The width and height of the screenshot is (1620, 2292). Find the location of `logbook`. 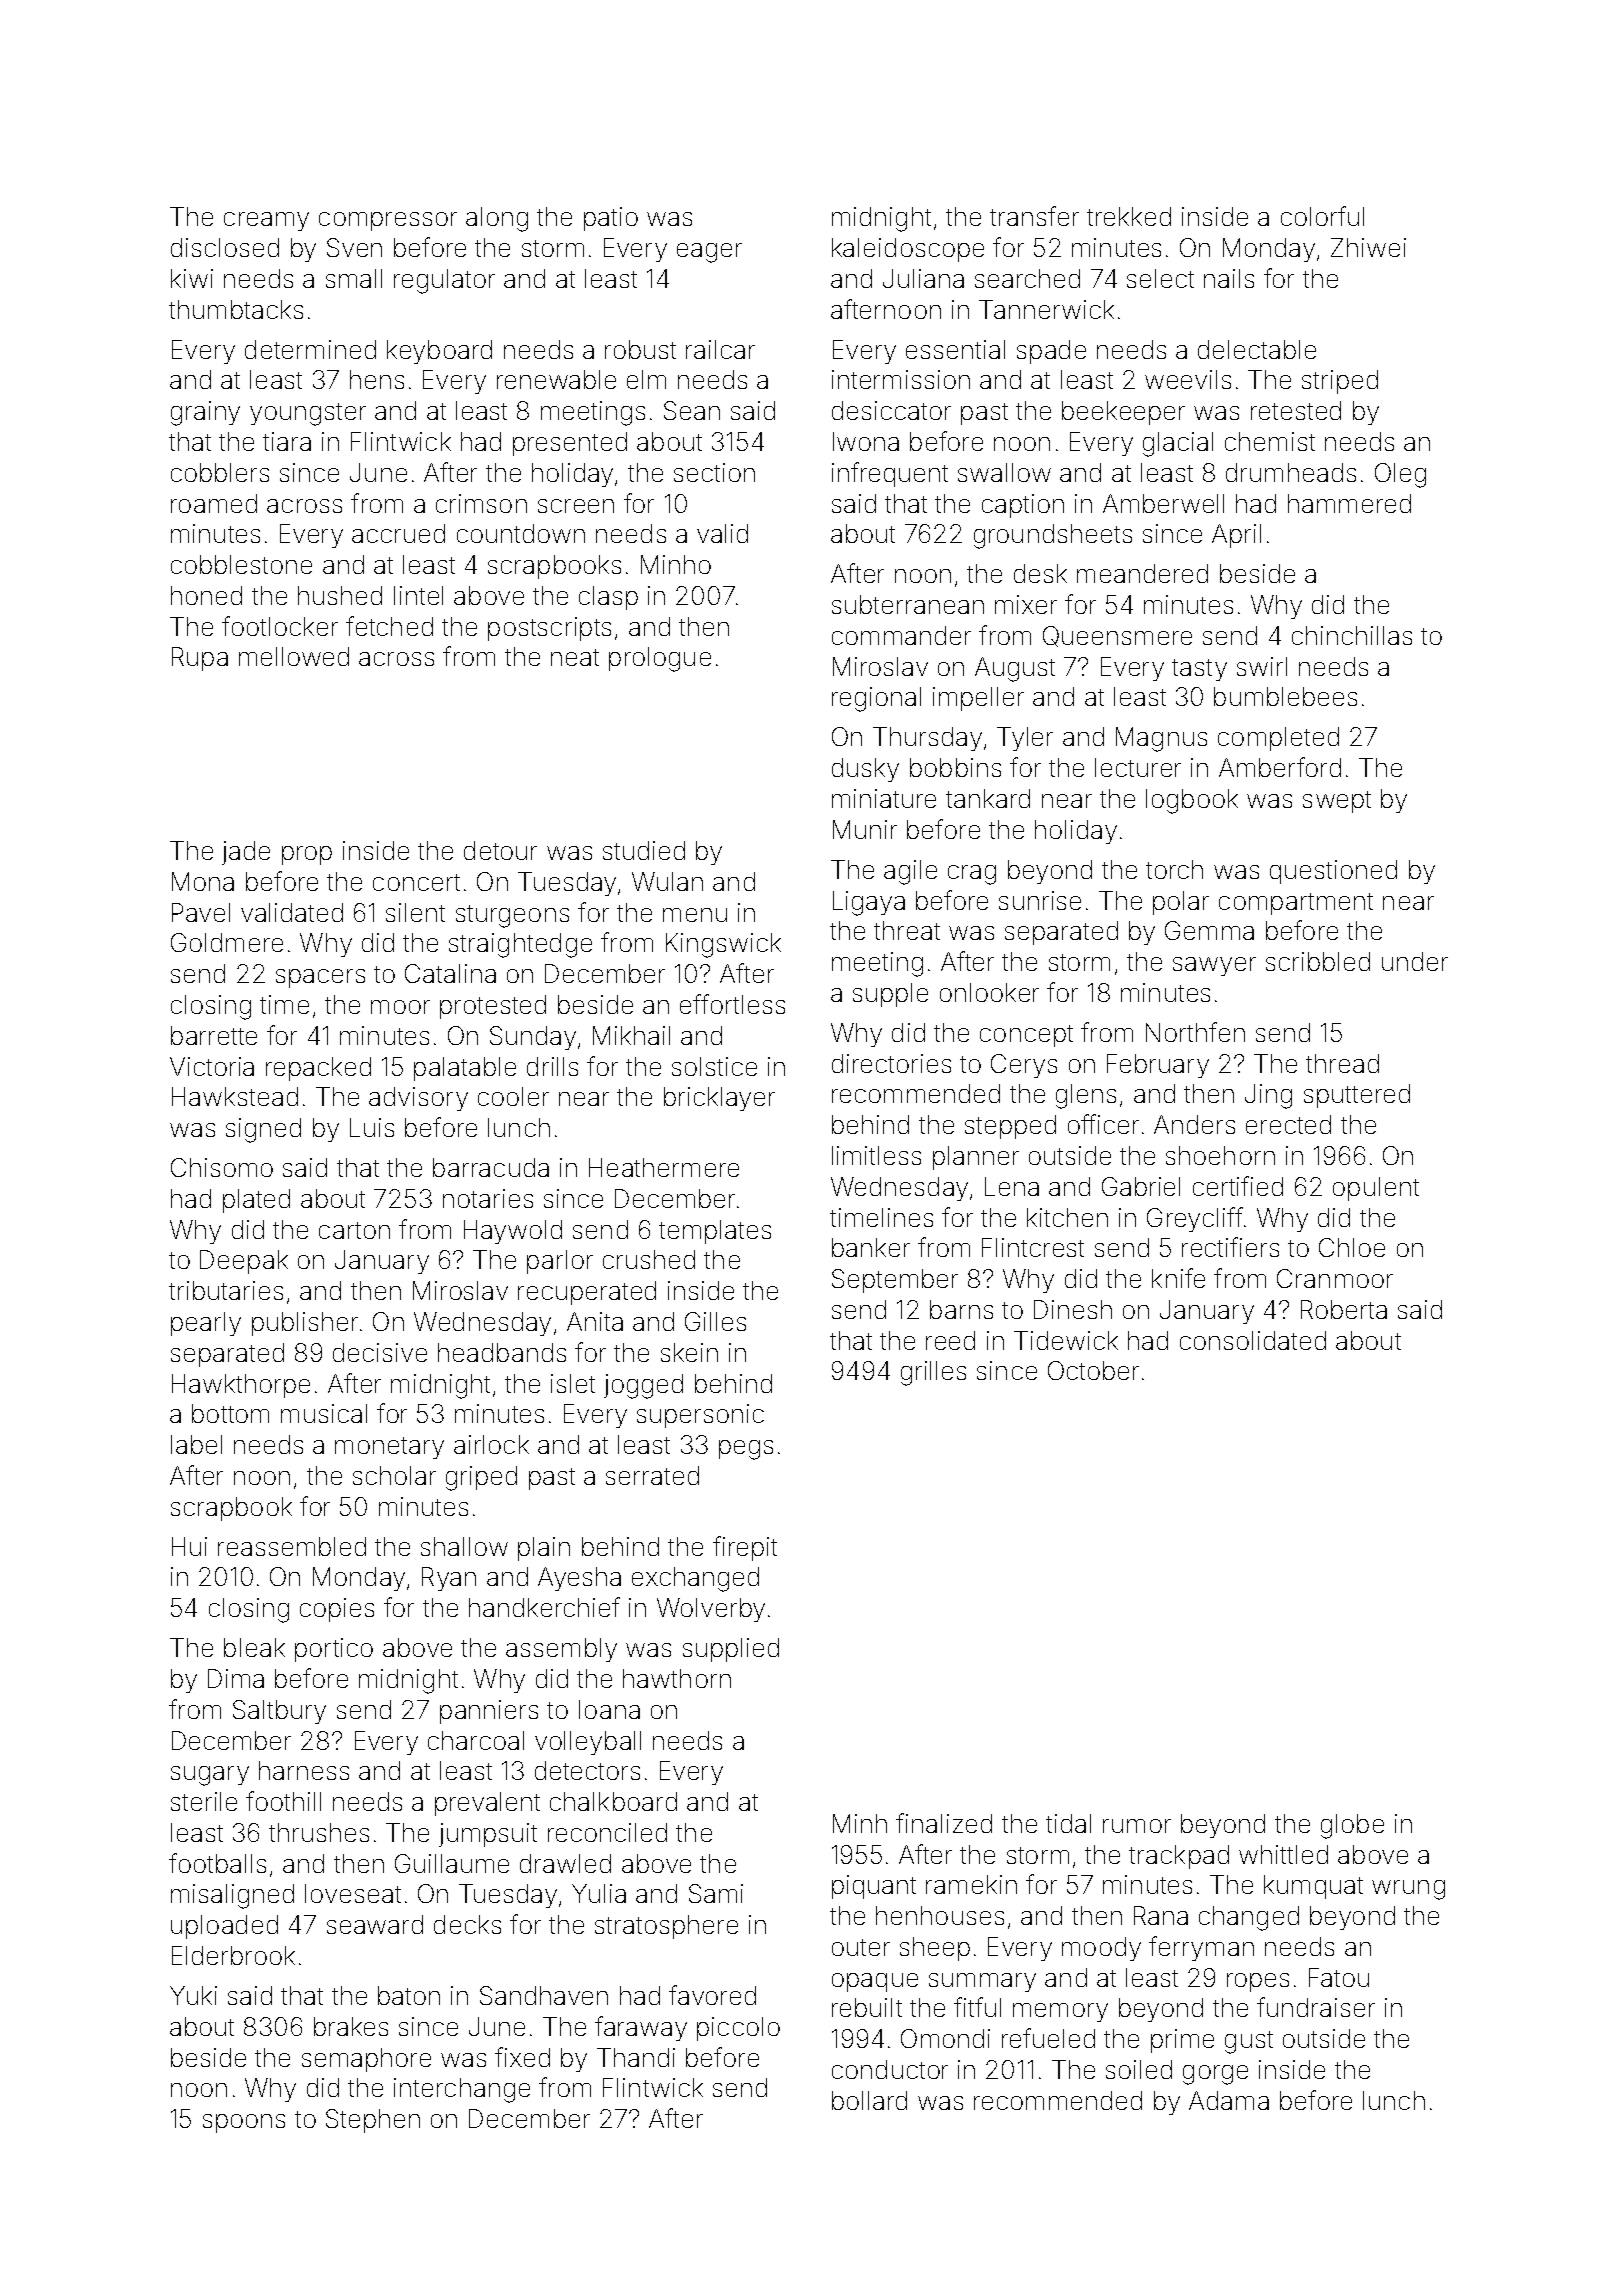

logbook is located at coordinates (1192, 801).
